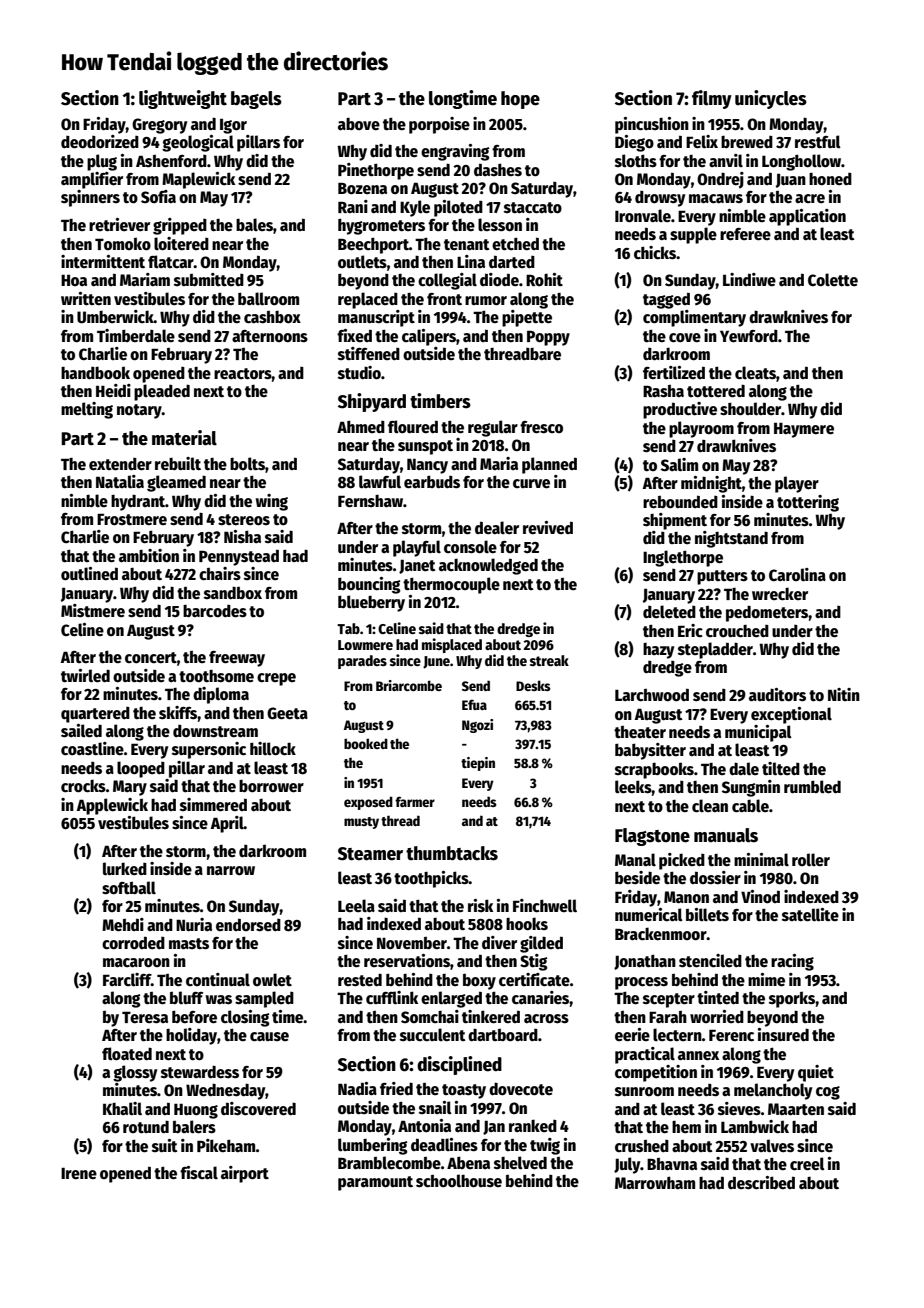  What do you see at coordinates (833, 279) in the page?
I see `Colette` at bounding box center [833, 279].
